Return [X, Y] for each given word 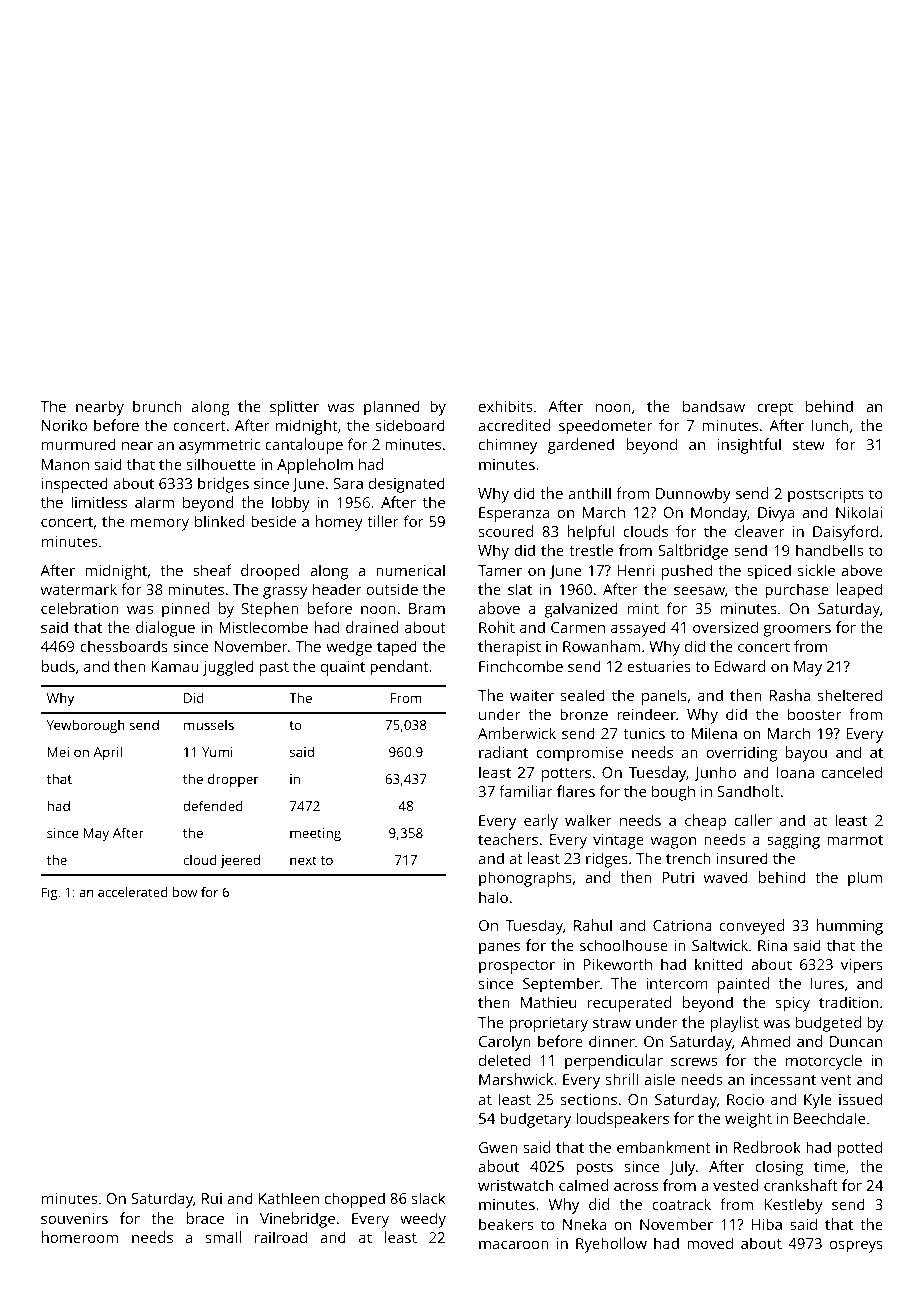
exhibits [505, 406]
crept [775, 409]
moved [710, 1243]
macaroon [514, 1245]
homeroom [80, 1237]
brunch [157, 406]
